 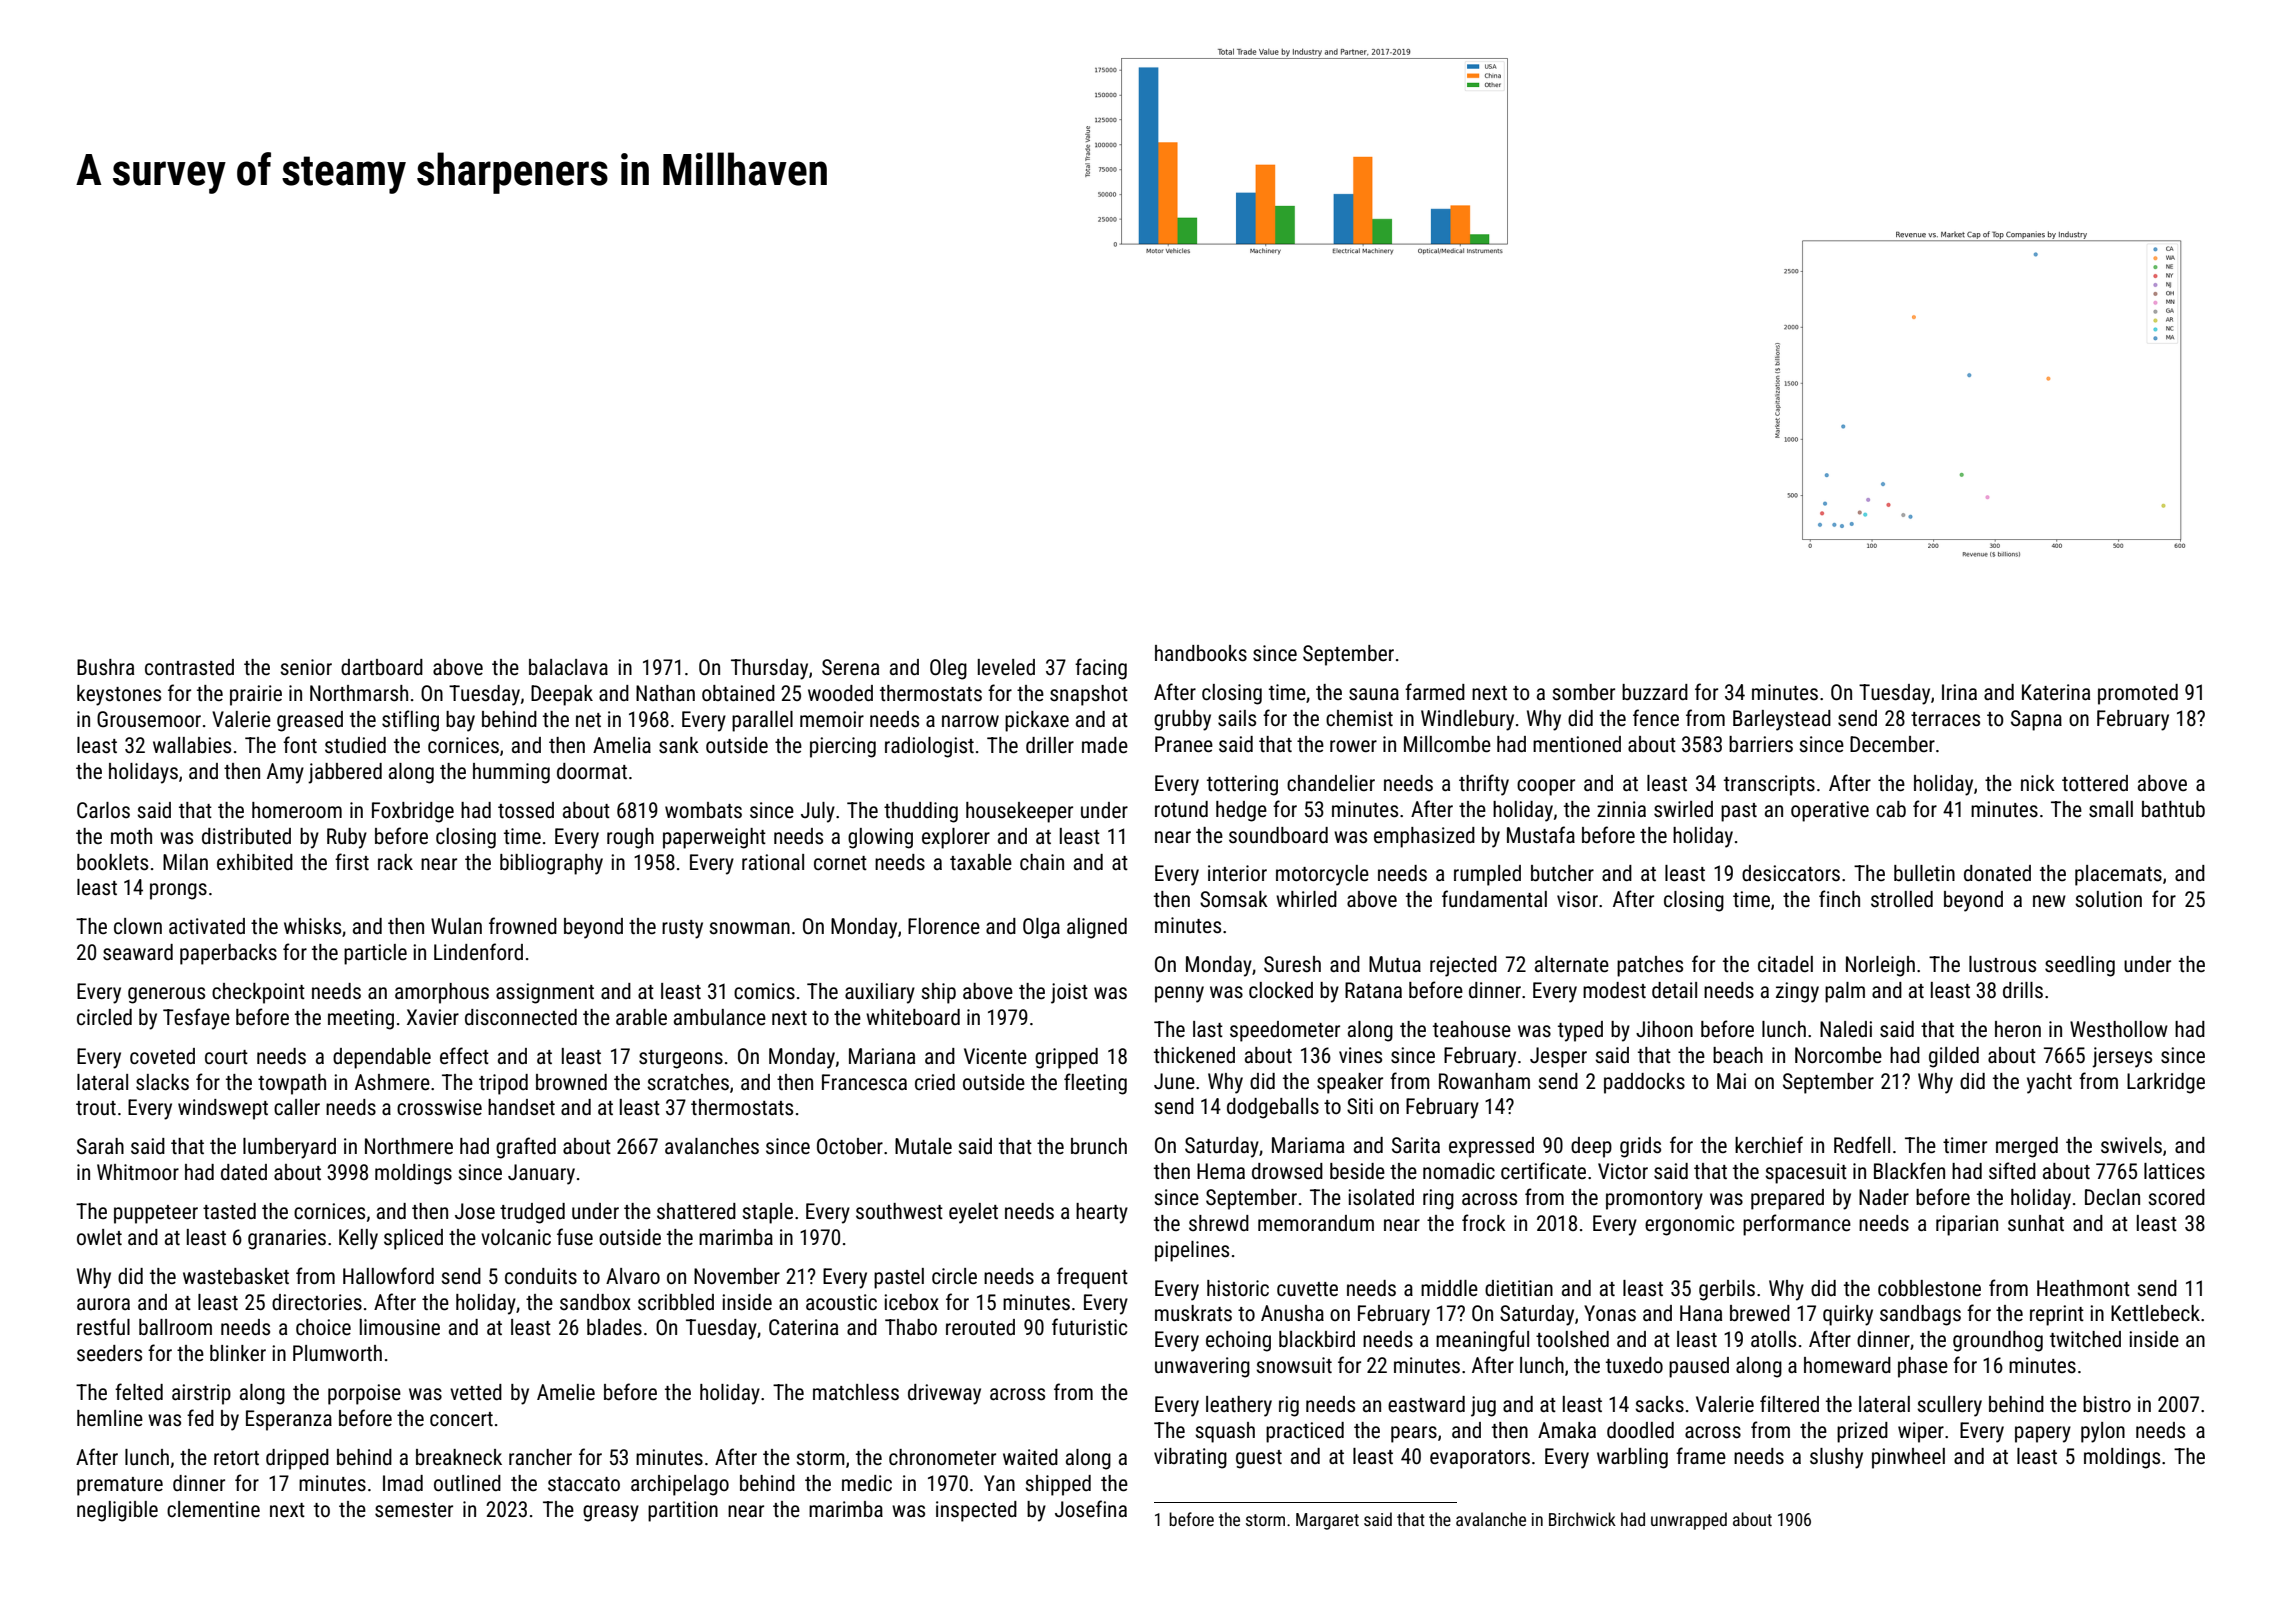 I want to click on snowsuit, so click(x=1294, y=1365).
